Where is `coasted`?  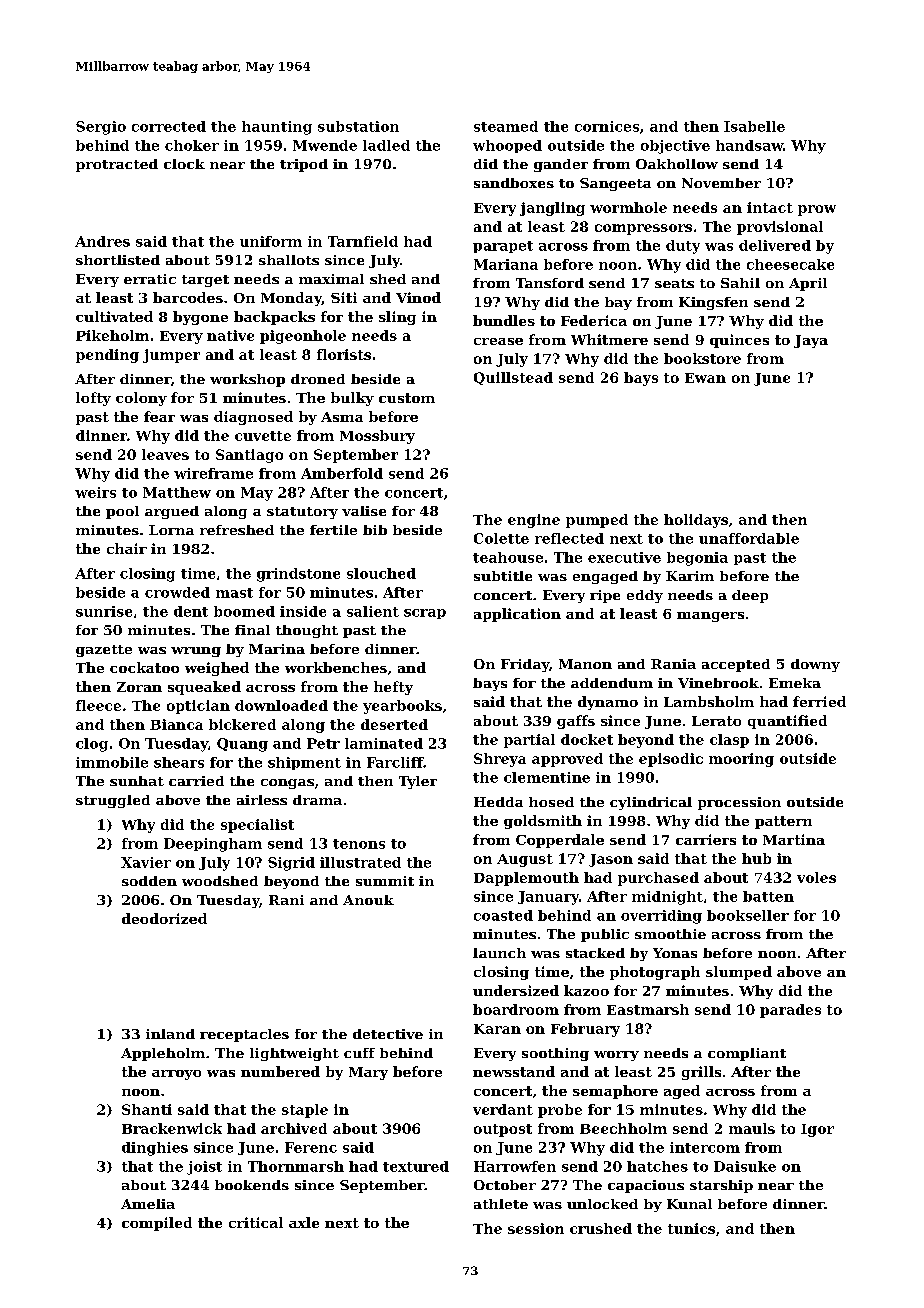
coasted is located at coordinates (503, 915).
